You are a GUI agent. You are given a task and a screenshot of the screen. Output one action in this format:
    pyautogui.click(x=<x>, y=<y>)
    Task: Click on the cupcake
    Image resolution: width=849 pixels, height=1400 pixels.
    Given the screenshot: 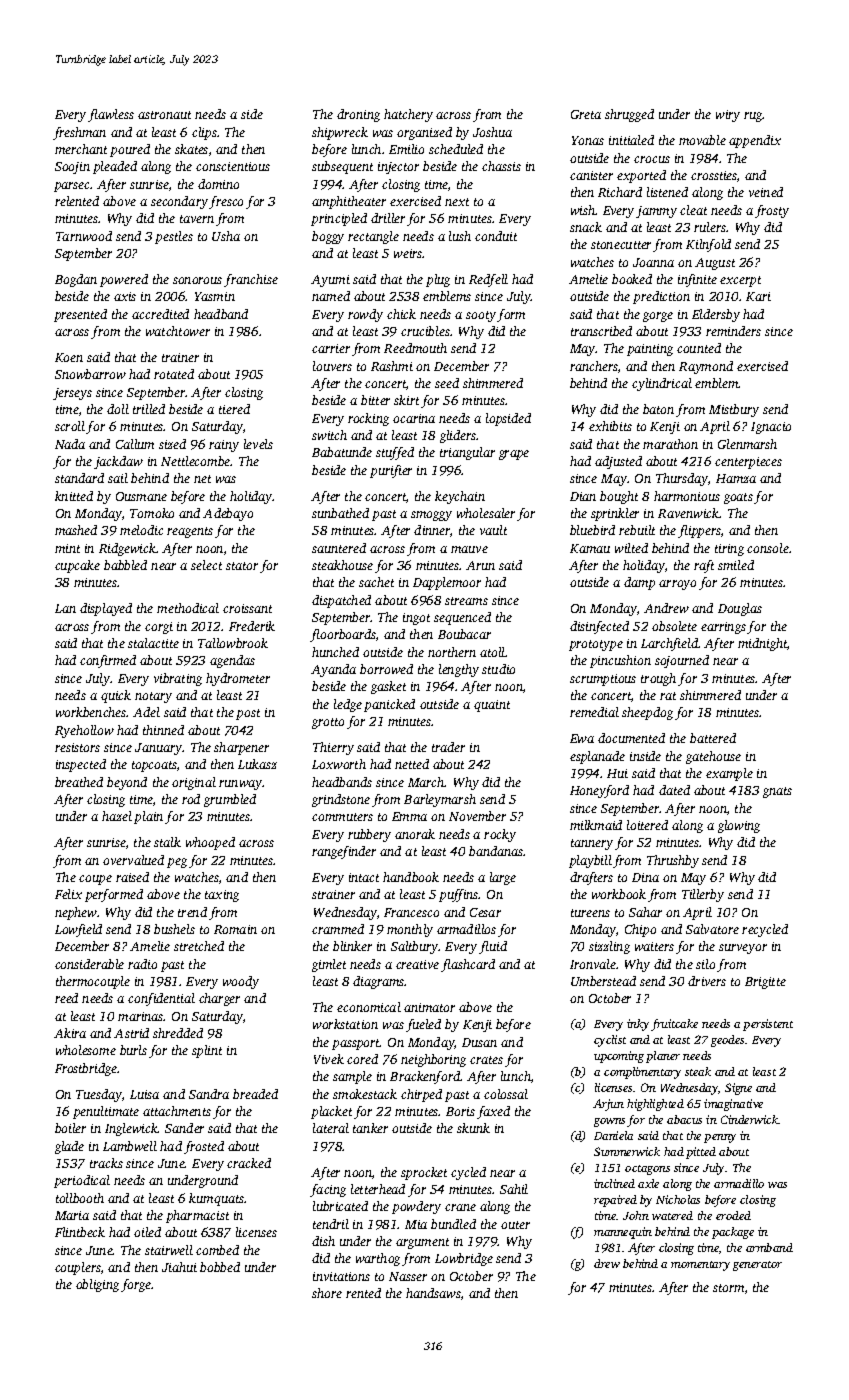 What is the action you would take?
    pyautogui.click(x=77, y=566)
